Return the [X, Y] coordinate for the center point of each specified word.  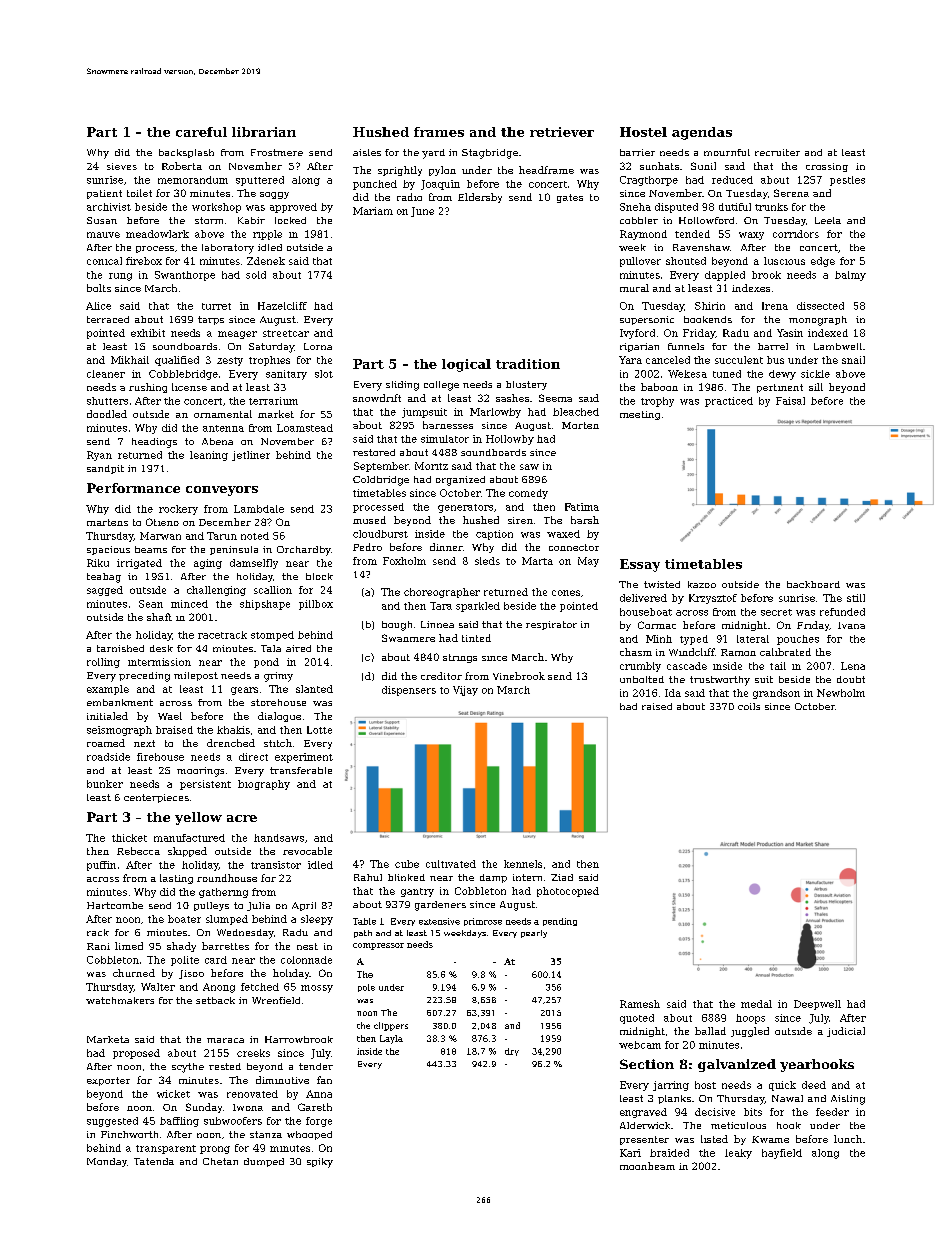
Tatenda [154, 1161]
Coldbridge [381, 481]
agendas [702, 133]
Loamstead [305, 428]
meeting [640, 415]
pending [560, 922]
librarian [264, 132]
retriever [562, 132]
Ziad [562, 877]
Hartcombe [115, 905]
